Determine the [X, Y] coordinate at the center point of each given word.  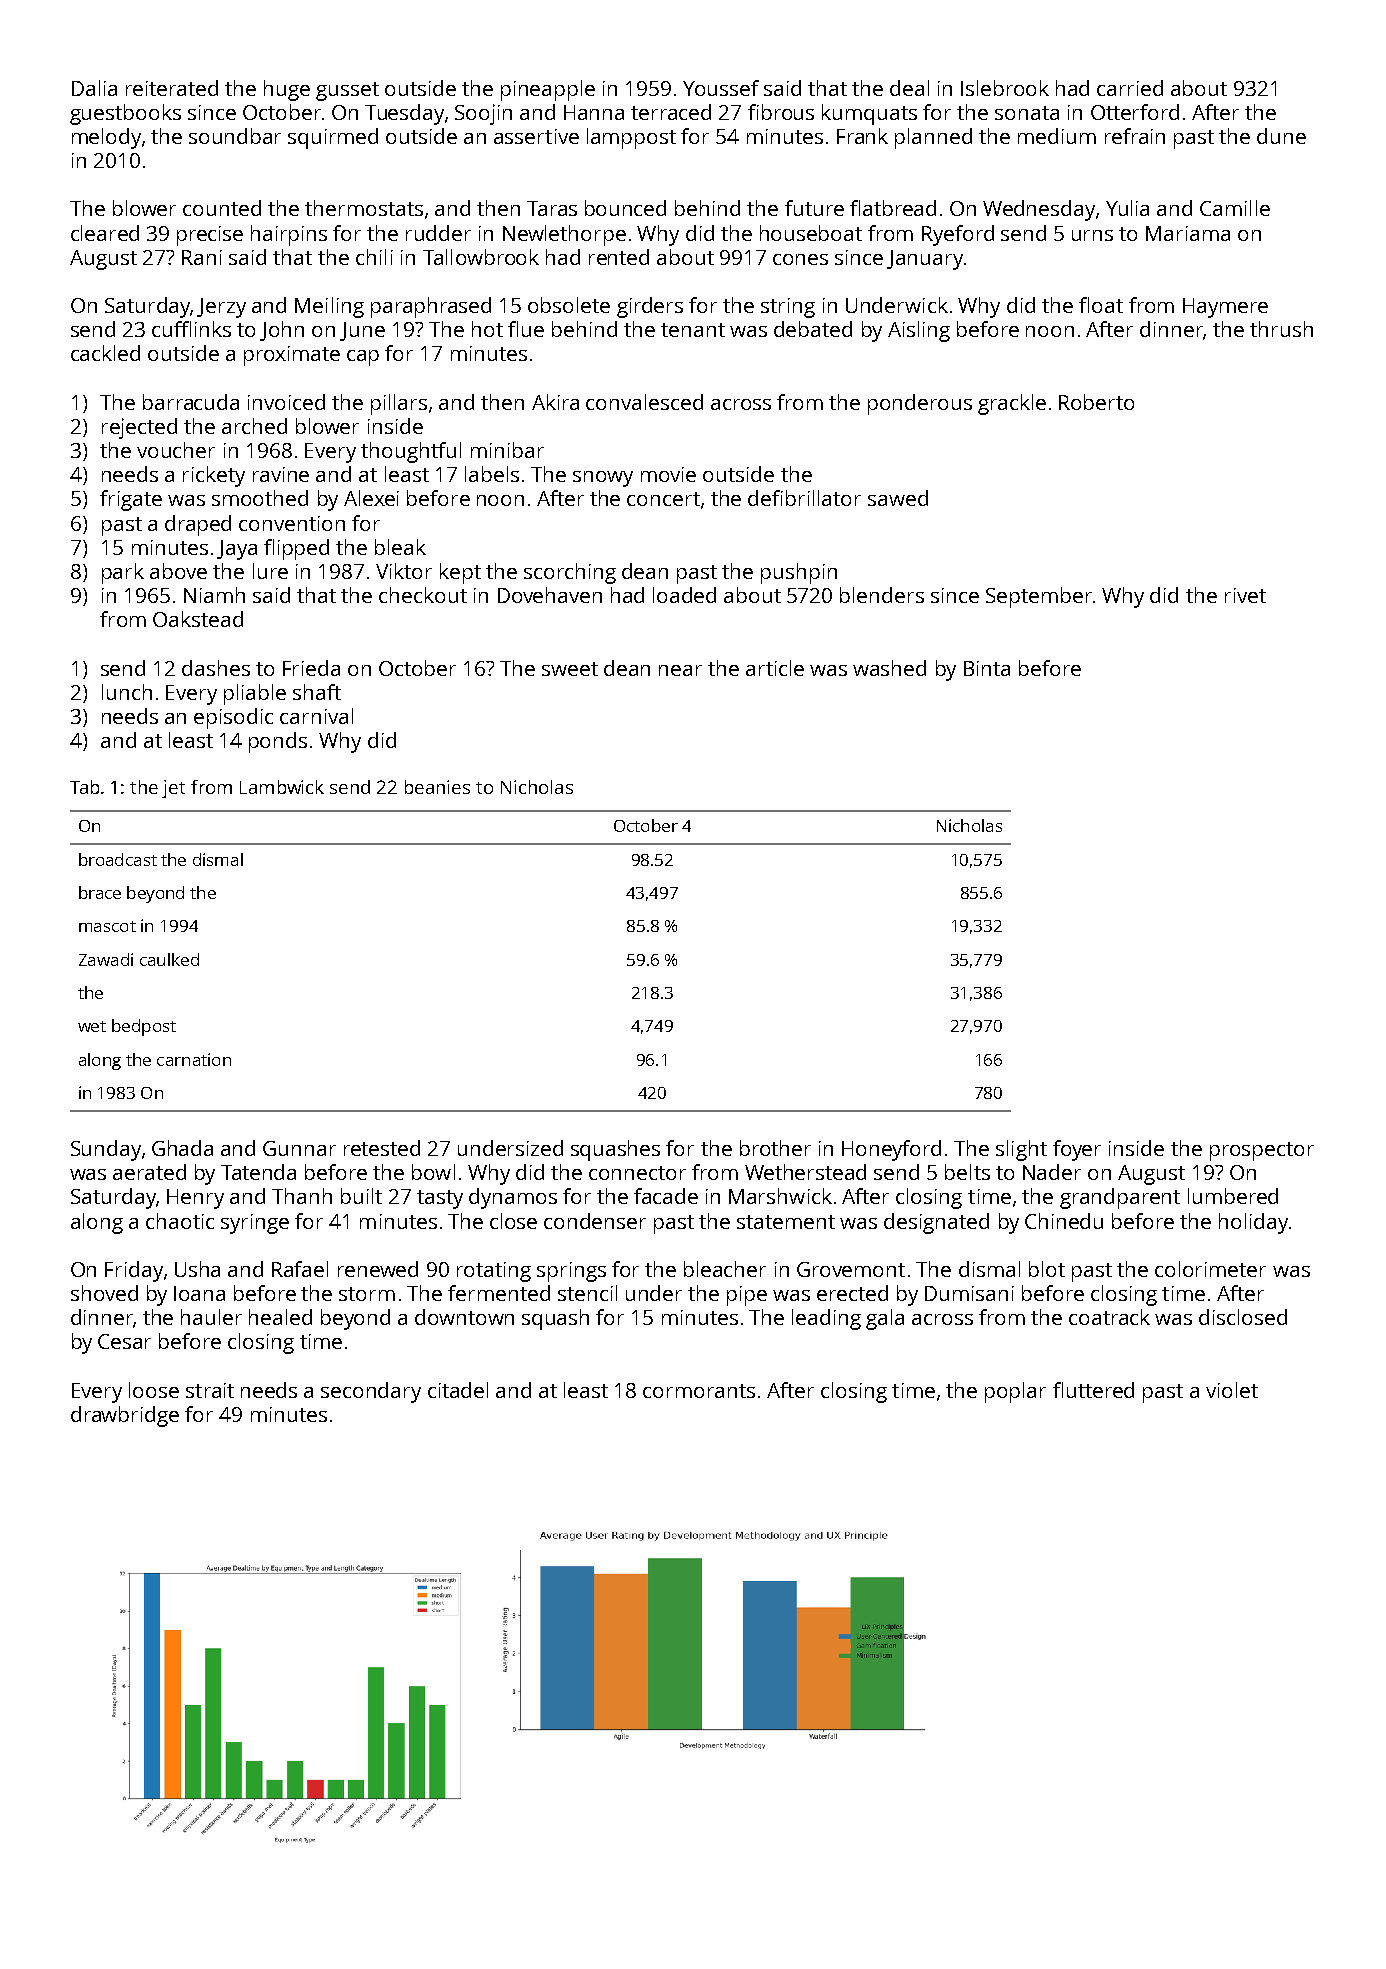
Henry [195, 1199]
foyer [1077, 1150]
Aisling [919, 331]
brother [775, 1148]
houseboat [811, 233]
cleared [105, 233]
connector [637, 1173]
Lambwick [282, 787]
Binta [987, 668]
